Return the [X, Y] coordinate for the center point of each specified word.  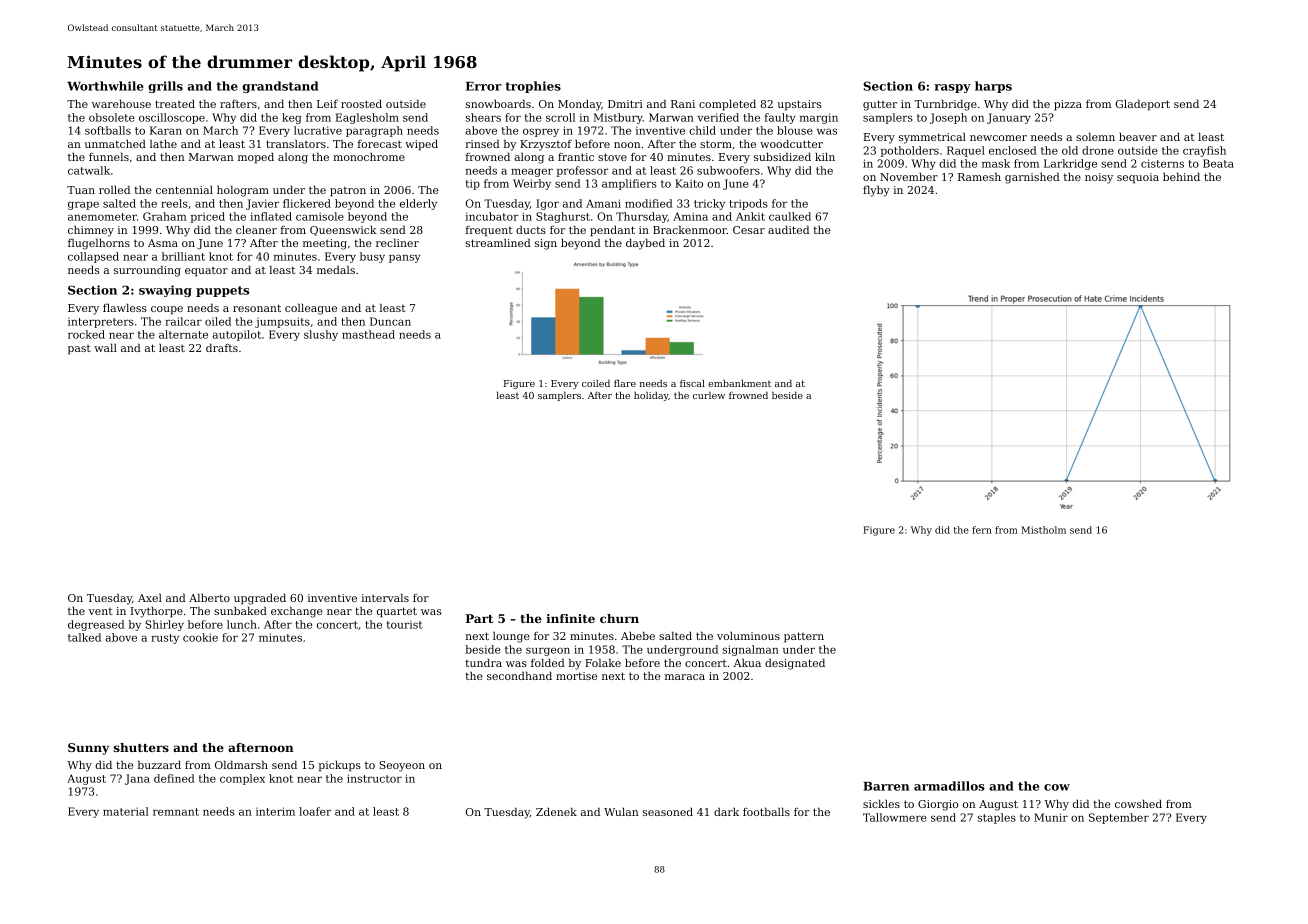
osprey [541, 132]
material [126, 811]
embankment [739, 383]
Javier [262, 204]
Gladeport [1143, 105]
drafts [222, 347]
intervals [385, 597]
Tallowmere [895, 817]
